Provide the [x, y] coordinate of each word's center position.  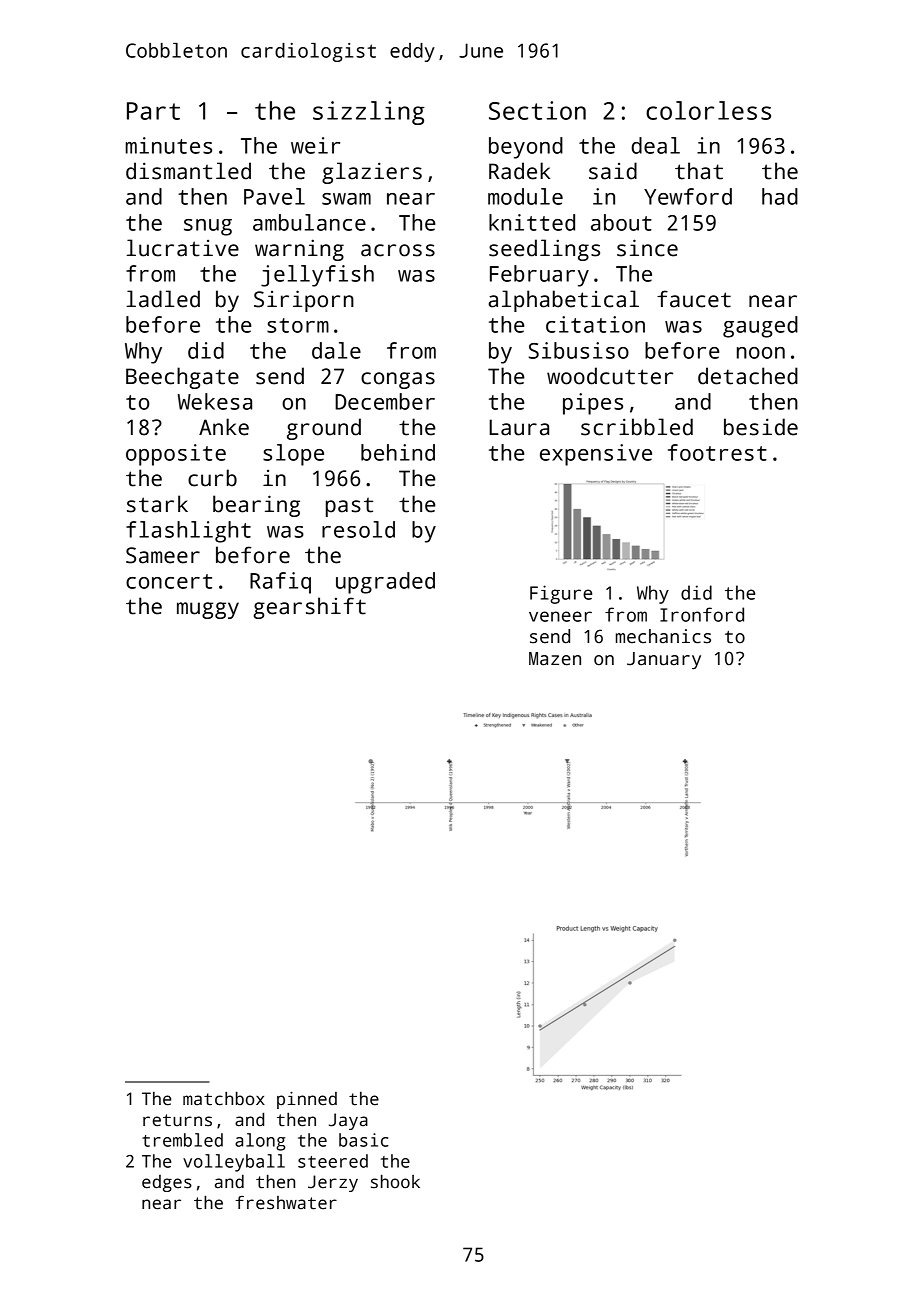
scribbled [637, 427]
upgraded [385, 583]
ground [324, 429]
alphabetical [564, 301]
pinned [307, 1100]
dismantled [188, 171]
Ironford [702, 614]
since [647, 248]
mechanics [663, 636]
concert [169, 581]
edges [167, 1183]
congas [398, 380]
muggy [208, 610]
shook [395, 1181]
